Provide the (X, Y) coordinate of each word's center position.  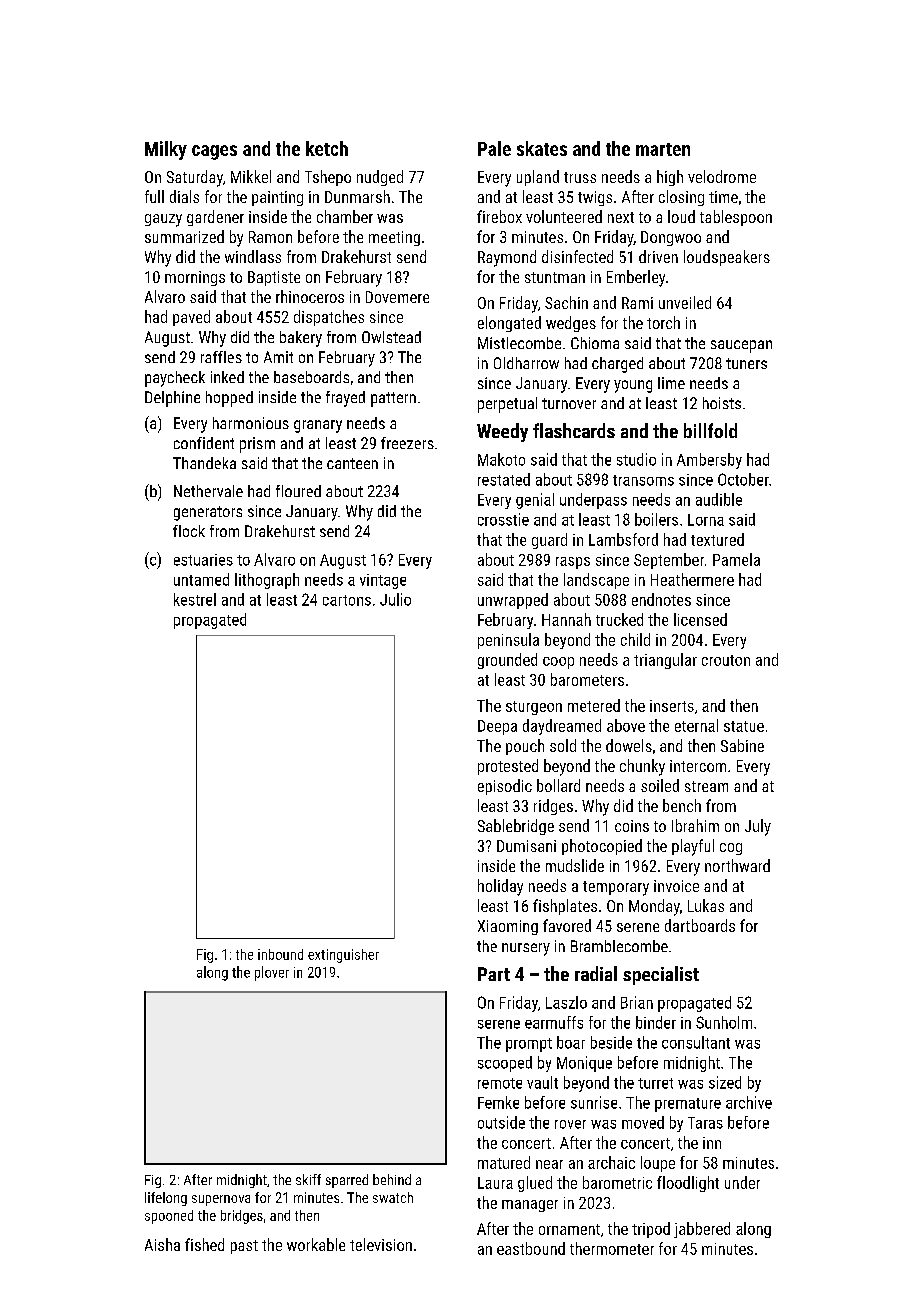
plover (272, 973)
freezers (407, 443)
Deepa (497, 727)
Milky (166, 150)
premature (688, 1105)
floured (298, 491)
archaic (611, 1162)
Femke (498, 1102)
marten (663, 149)
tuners (746, 363)
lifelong (166, 1199)
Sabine (742, 745)
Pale (494, 148)
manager (530, 1206)
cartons (347, 600)
